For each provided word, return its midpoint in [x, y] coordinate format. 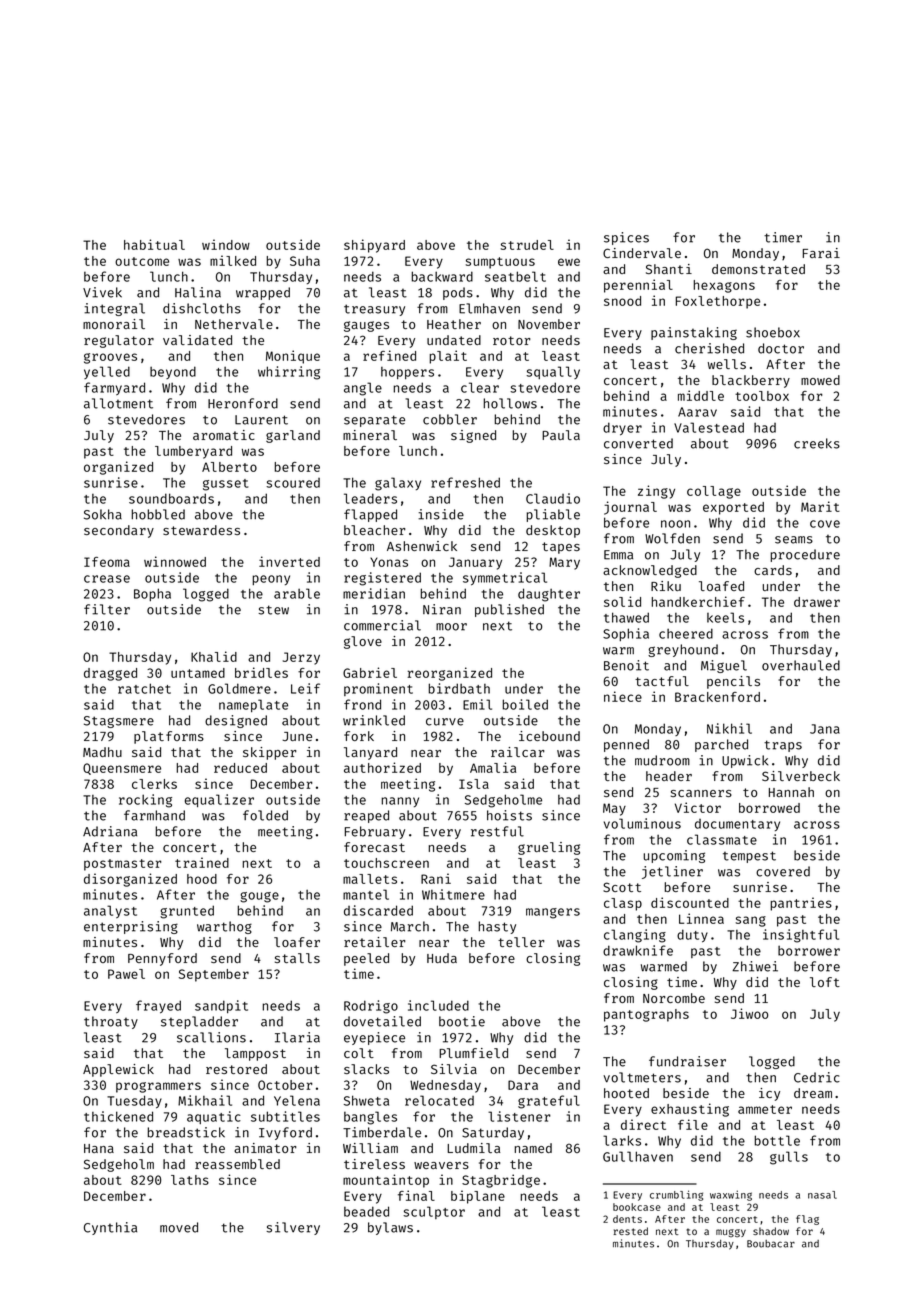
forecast [374, 847]
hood [202, 879]
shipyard [374, 246]
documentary [737, 825]
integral [114, 309]
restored [236, 1069]
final [416, 1195]
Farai [821, 253]
